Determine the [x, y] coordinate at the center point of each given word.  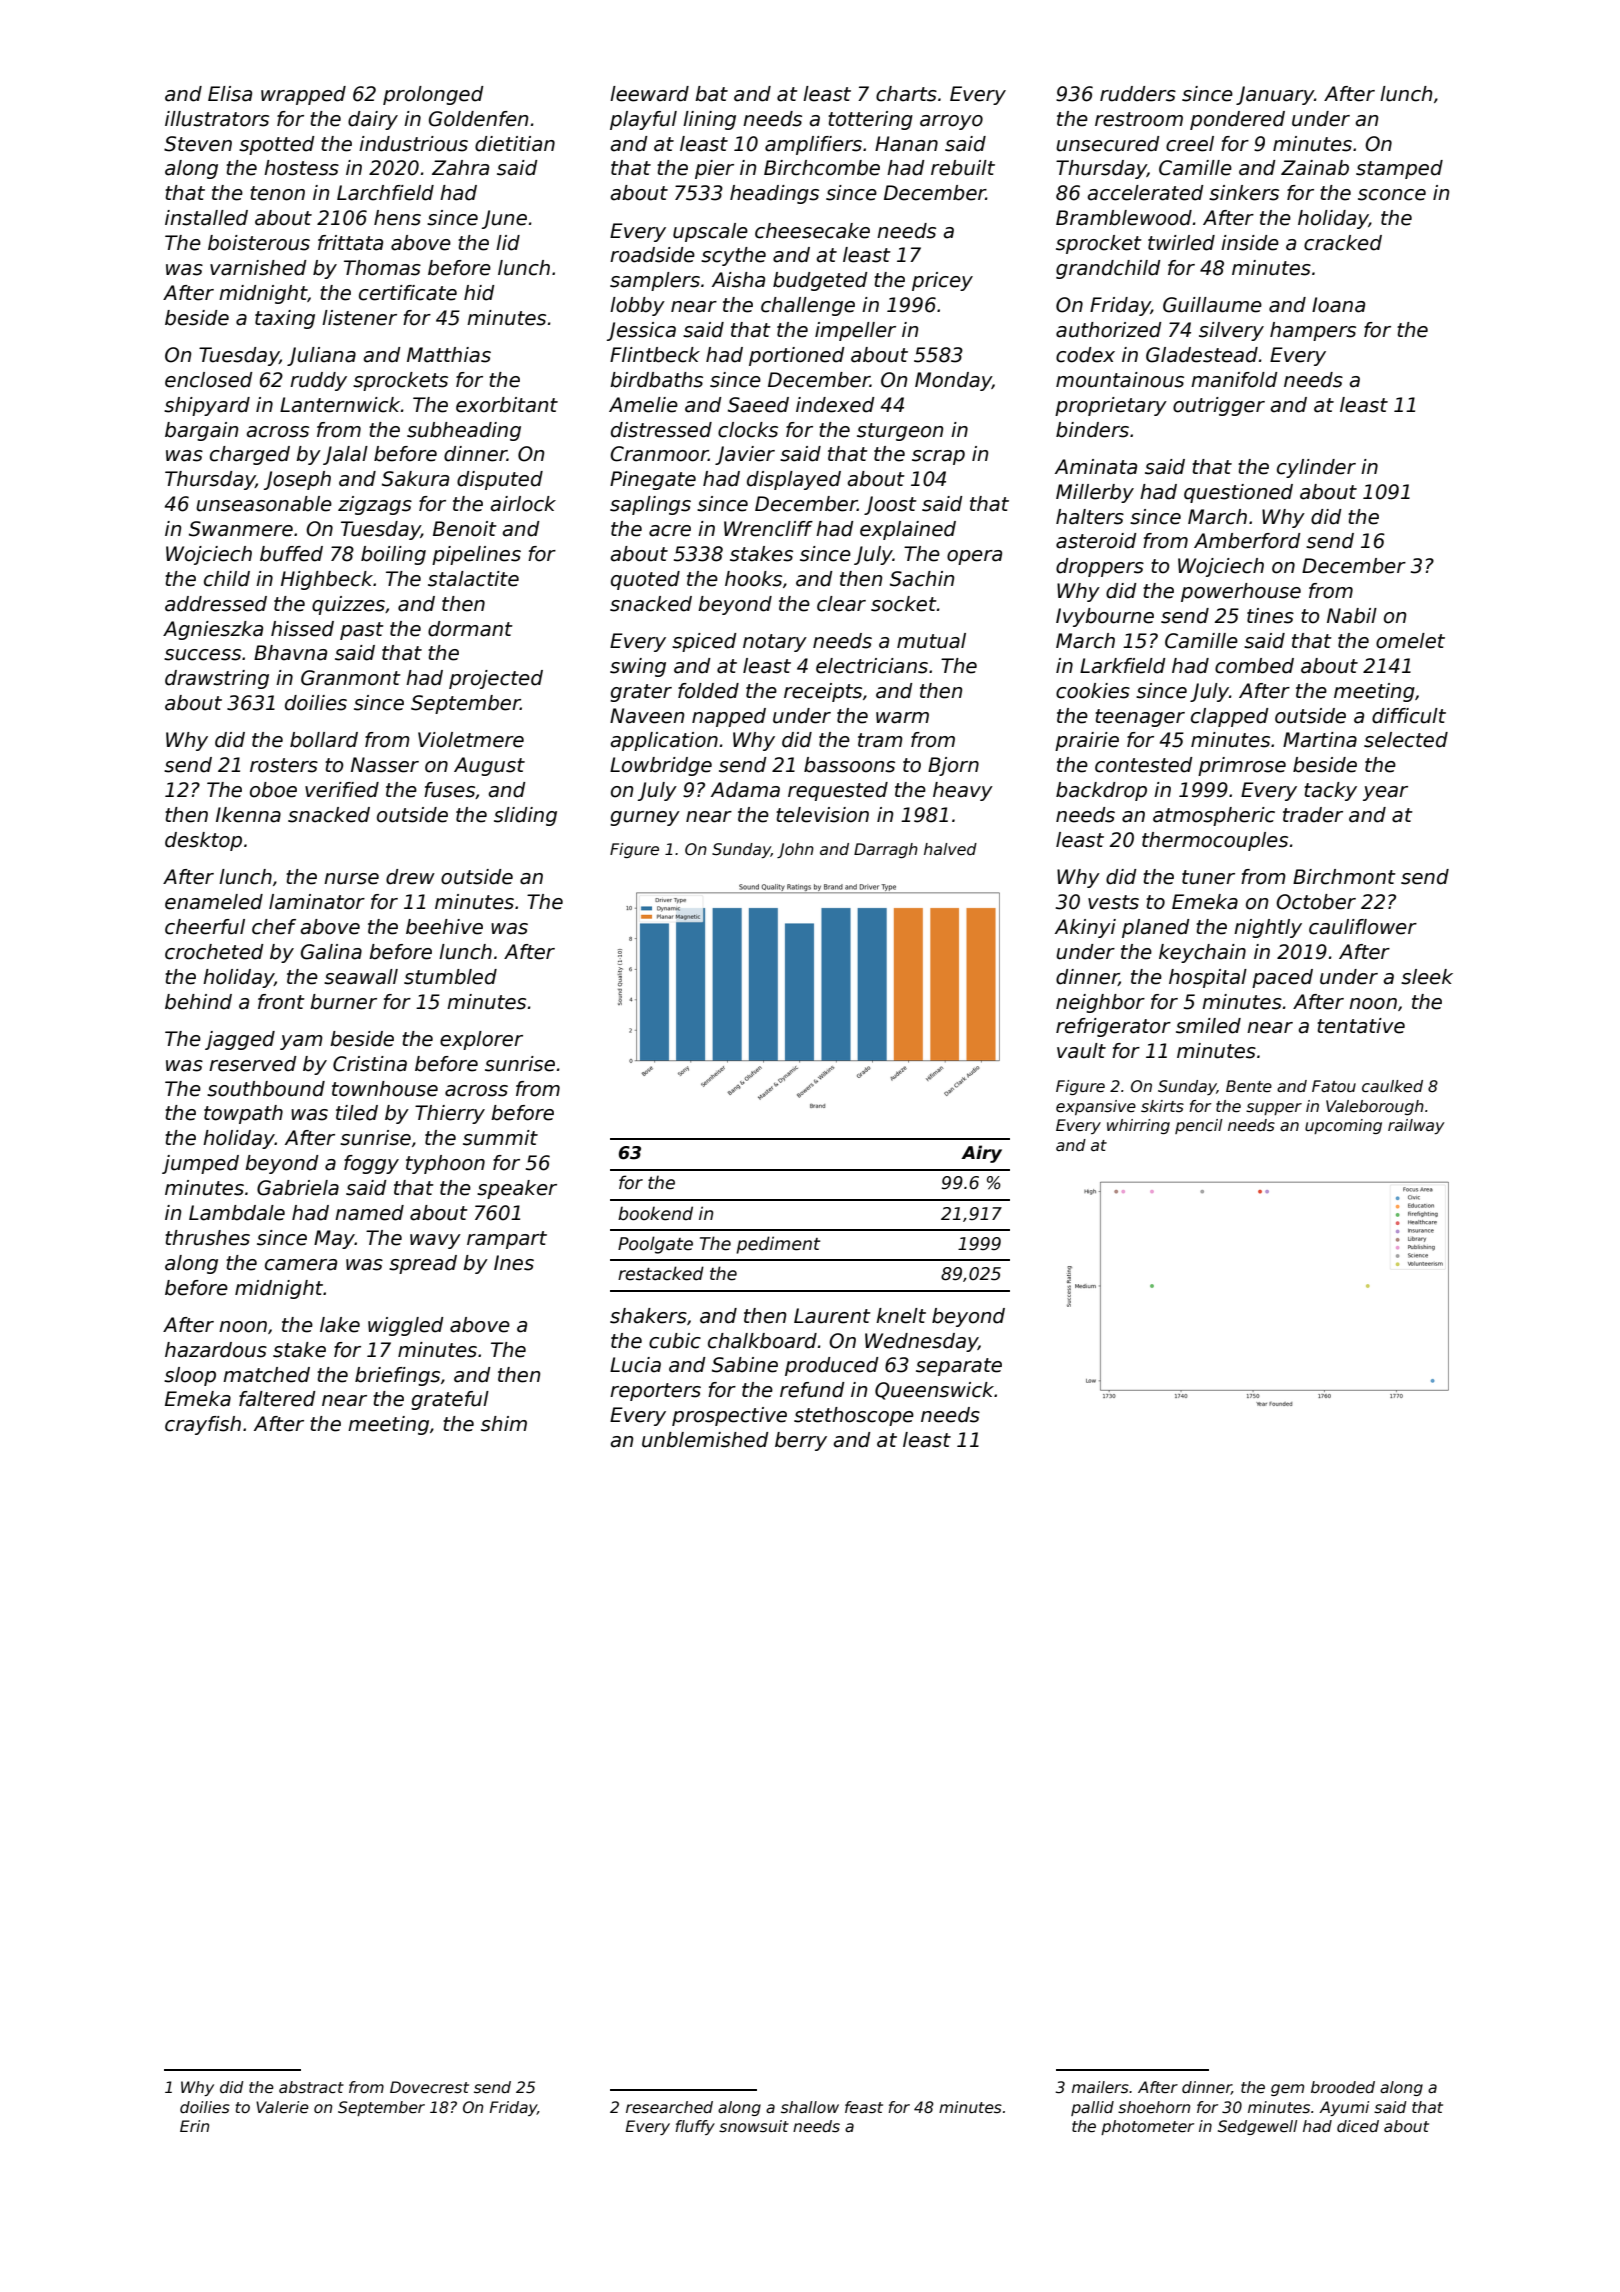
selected [1406, 740]
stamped [1399, 169]
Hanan [906, 144]
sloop [190, 1376]
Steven [198, 144]
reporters [655, 1392]
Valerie [282, 2107]
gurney [645, 818]
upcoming [1343, 1126]
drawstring [217, 679]
